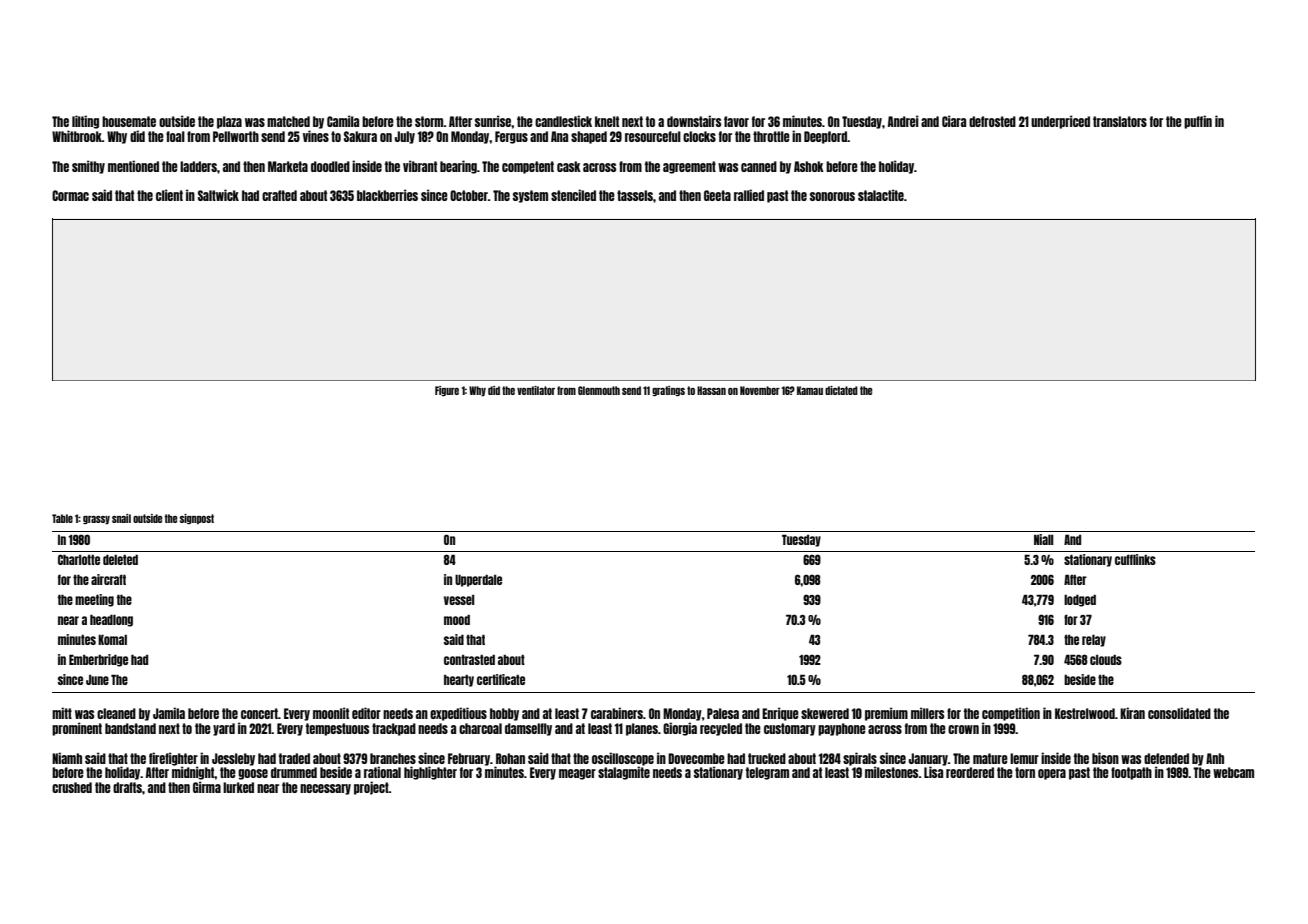  What do you see at coordinates (841, 390) in the screenshot?
I see `dictated` at bounding box center [841, 390].
